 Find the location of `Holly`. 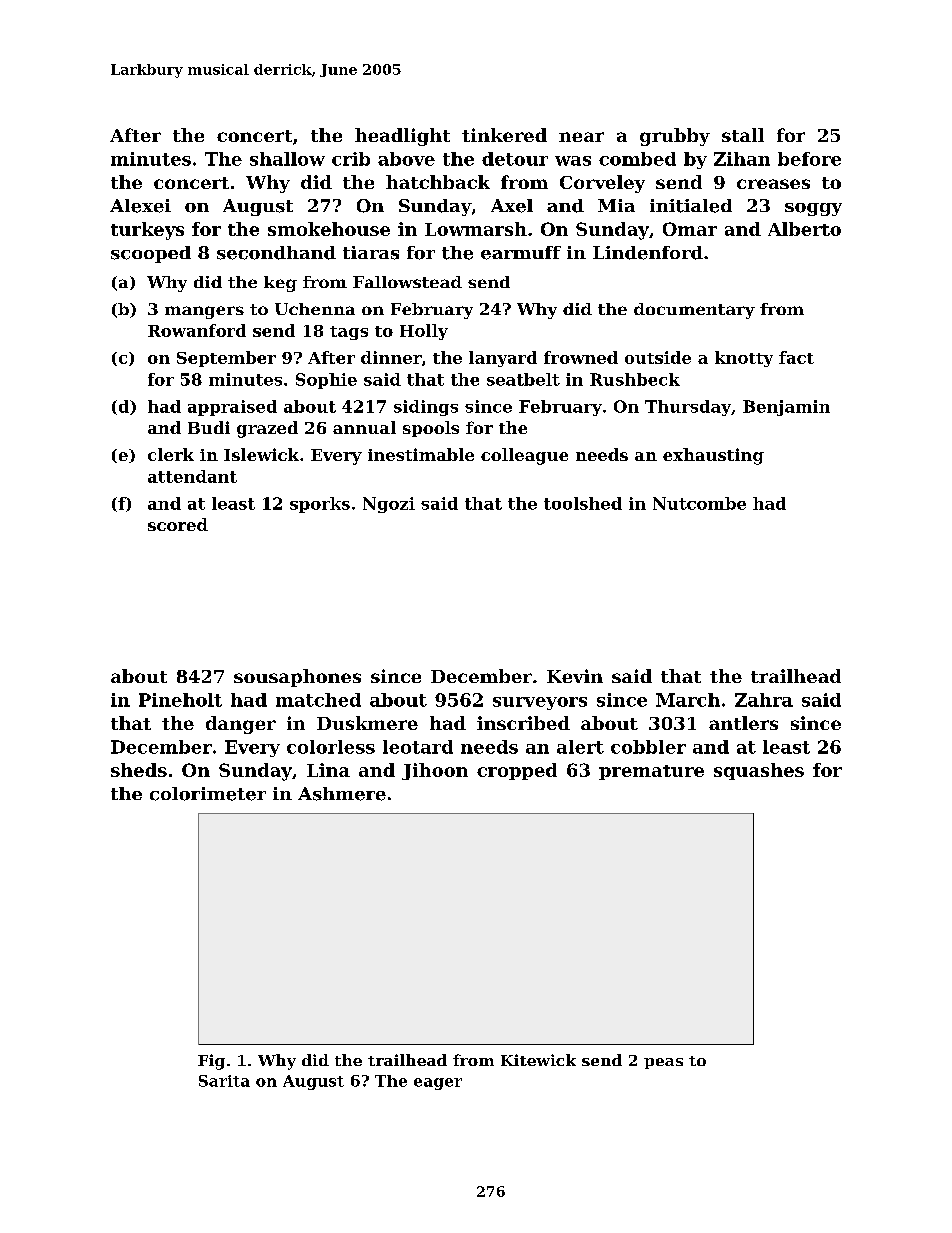

Holly is located at coordinates (424, 332).
